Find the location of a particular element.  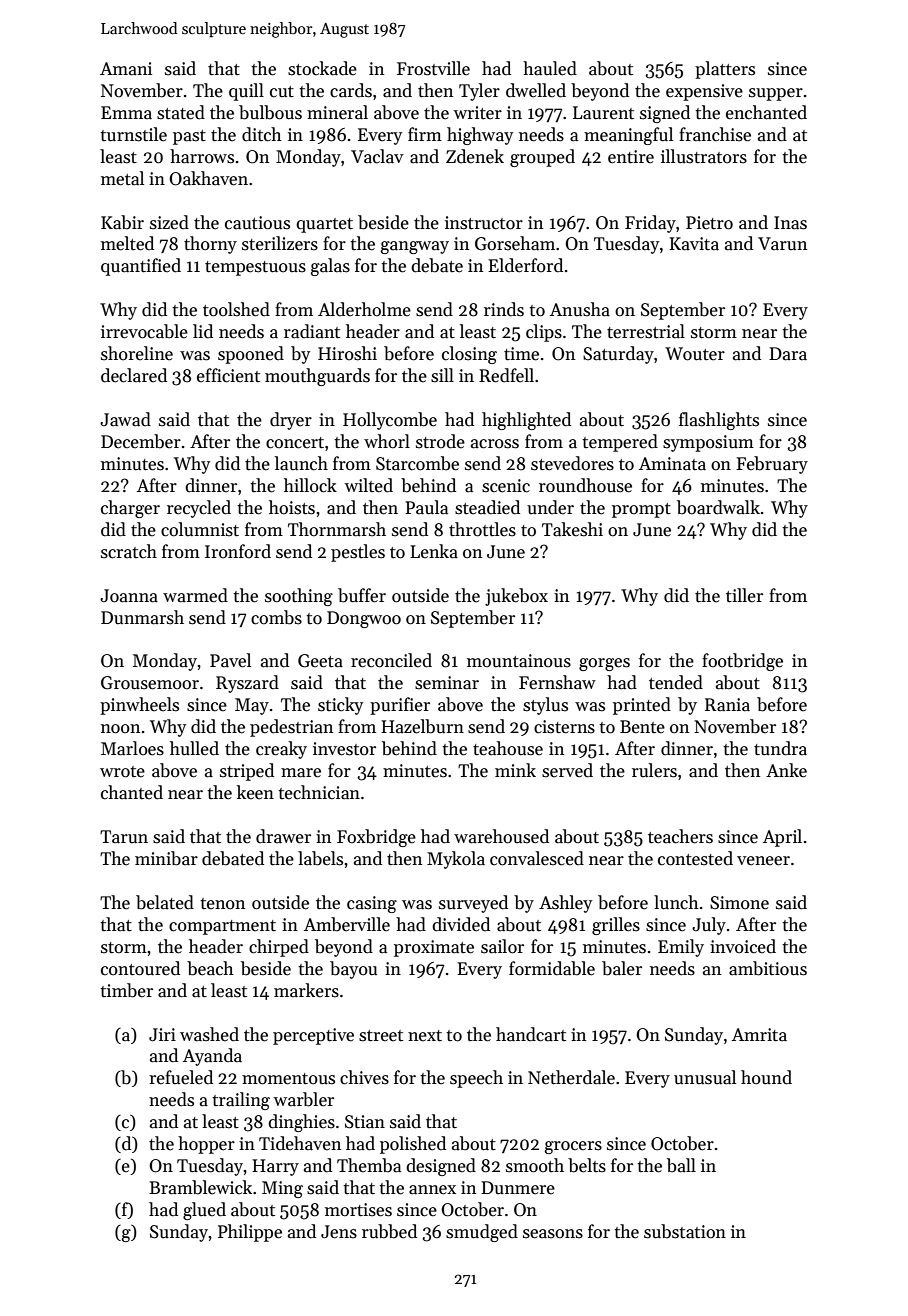

pinwheels is located at coordinates (139, 706).
